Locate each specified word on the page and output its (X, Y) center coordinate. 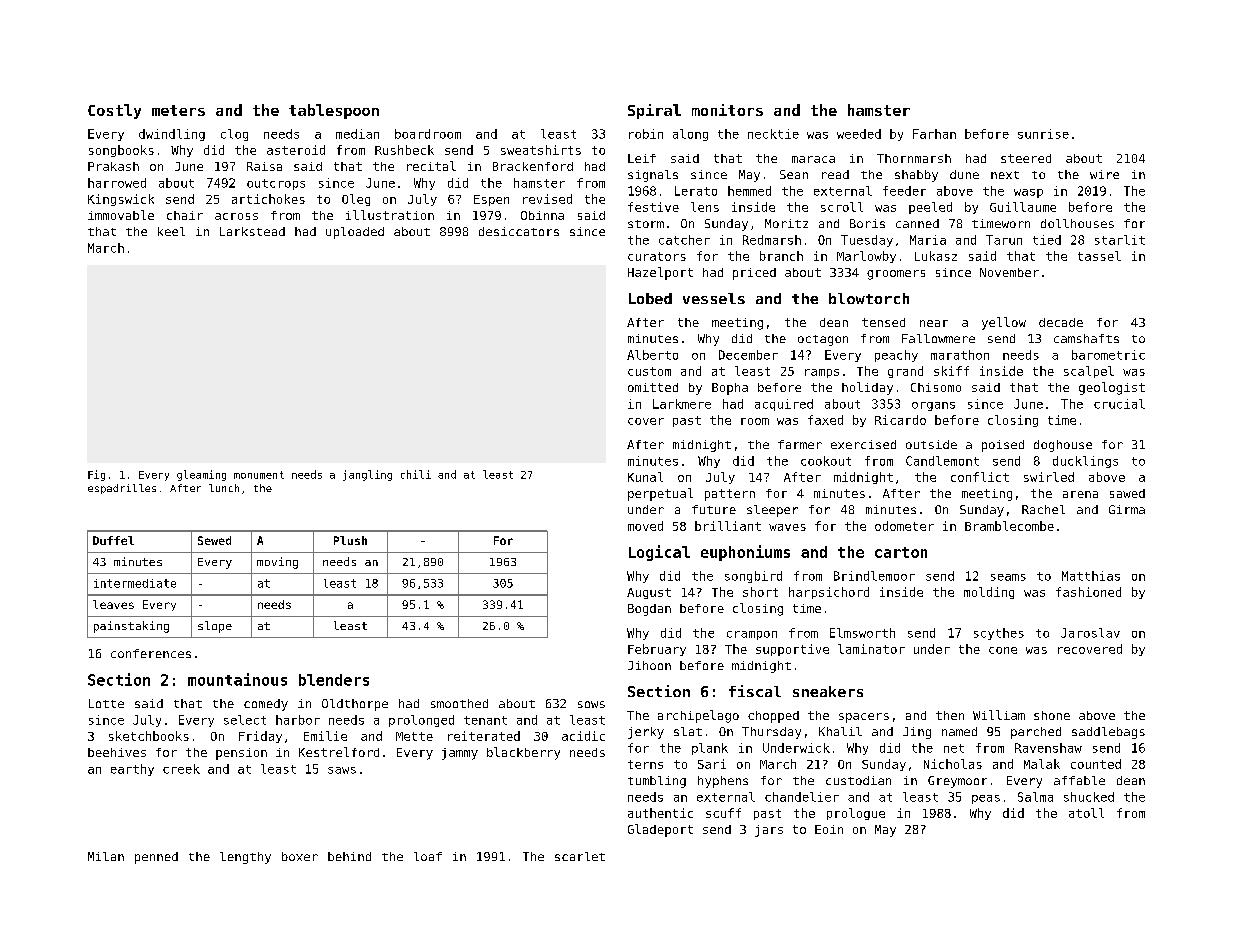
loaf (428, 856)
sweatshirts (541, 150)
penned (156, 858)
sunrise (1043, 134)
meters (178, 110)
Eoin (829, 829)
